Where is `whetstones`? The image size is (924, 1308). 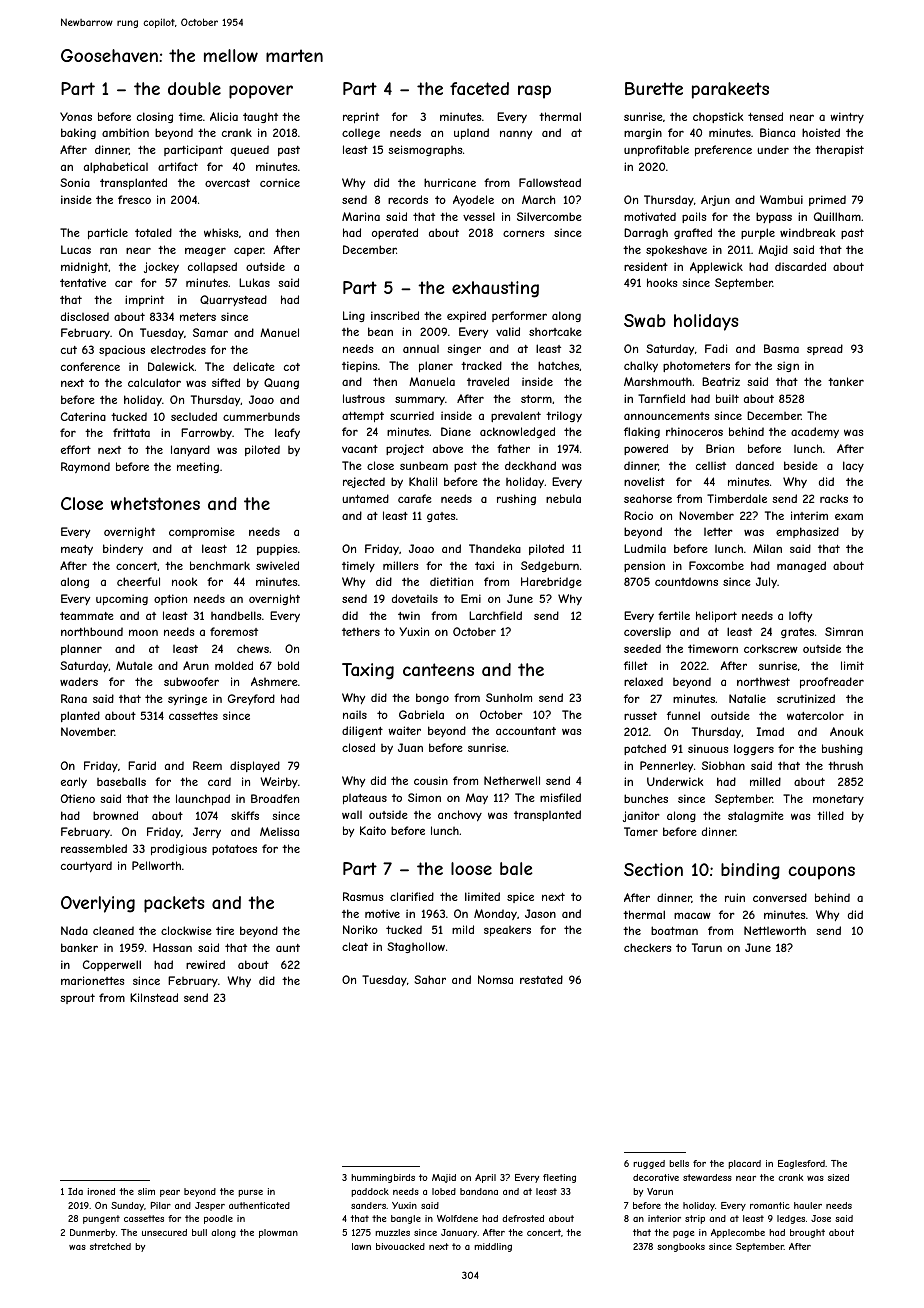
whetstones is located at coordinates (155, 503).
